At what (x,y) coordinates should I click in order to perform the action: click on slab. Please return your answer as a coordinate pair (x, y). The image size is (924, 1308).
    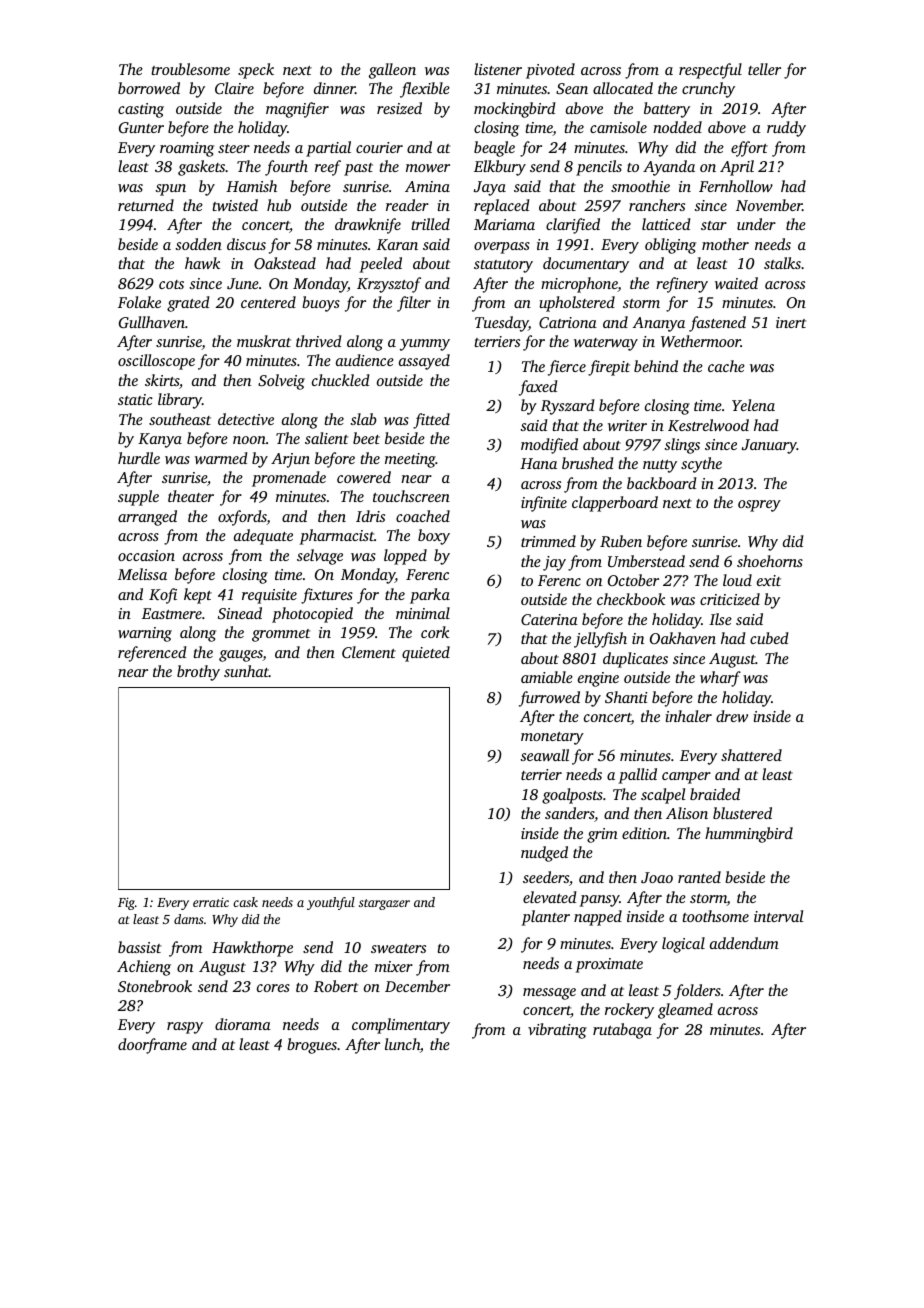
    Looking at the image, I should click on (363, 419).
